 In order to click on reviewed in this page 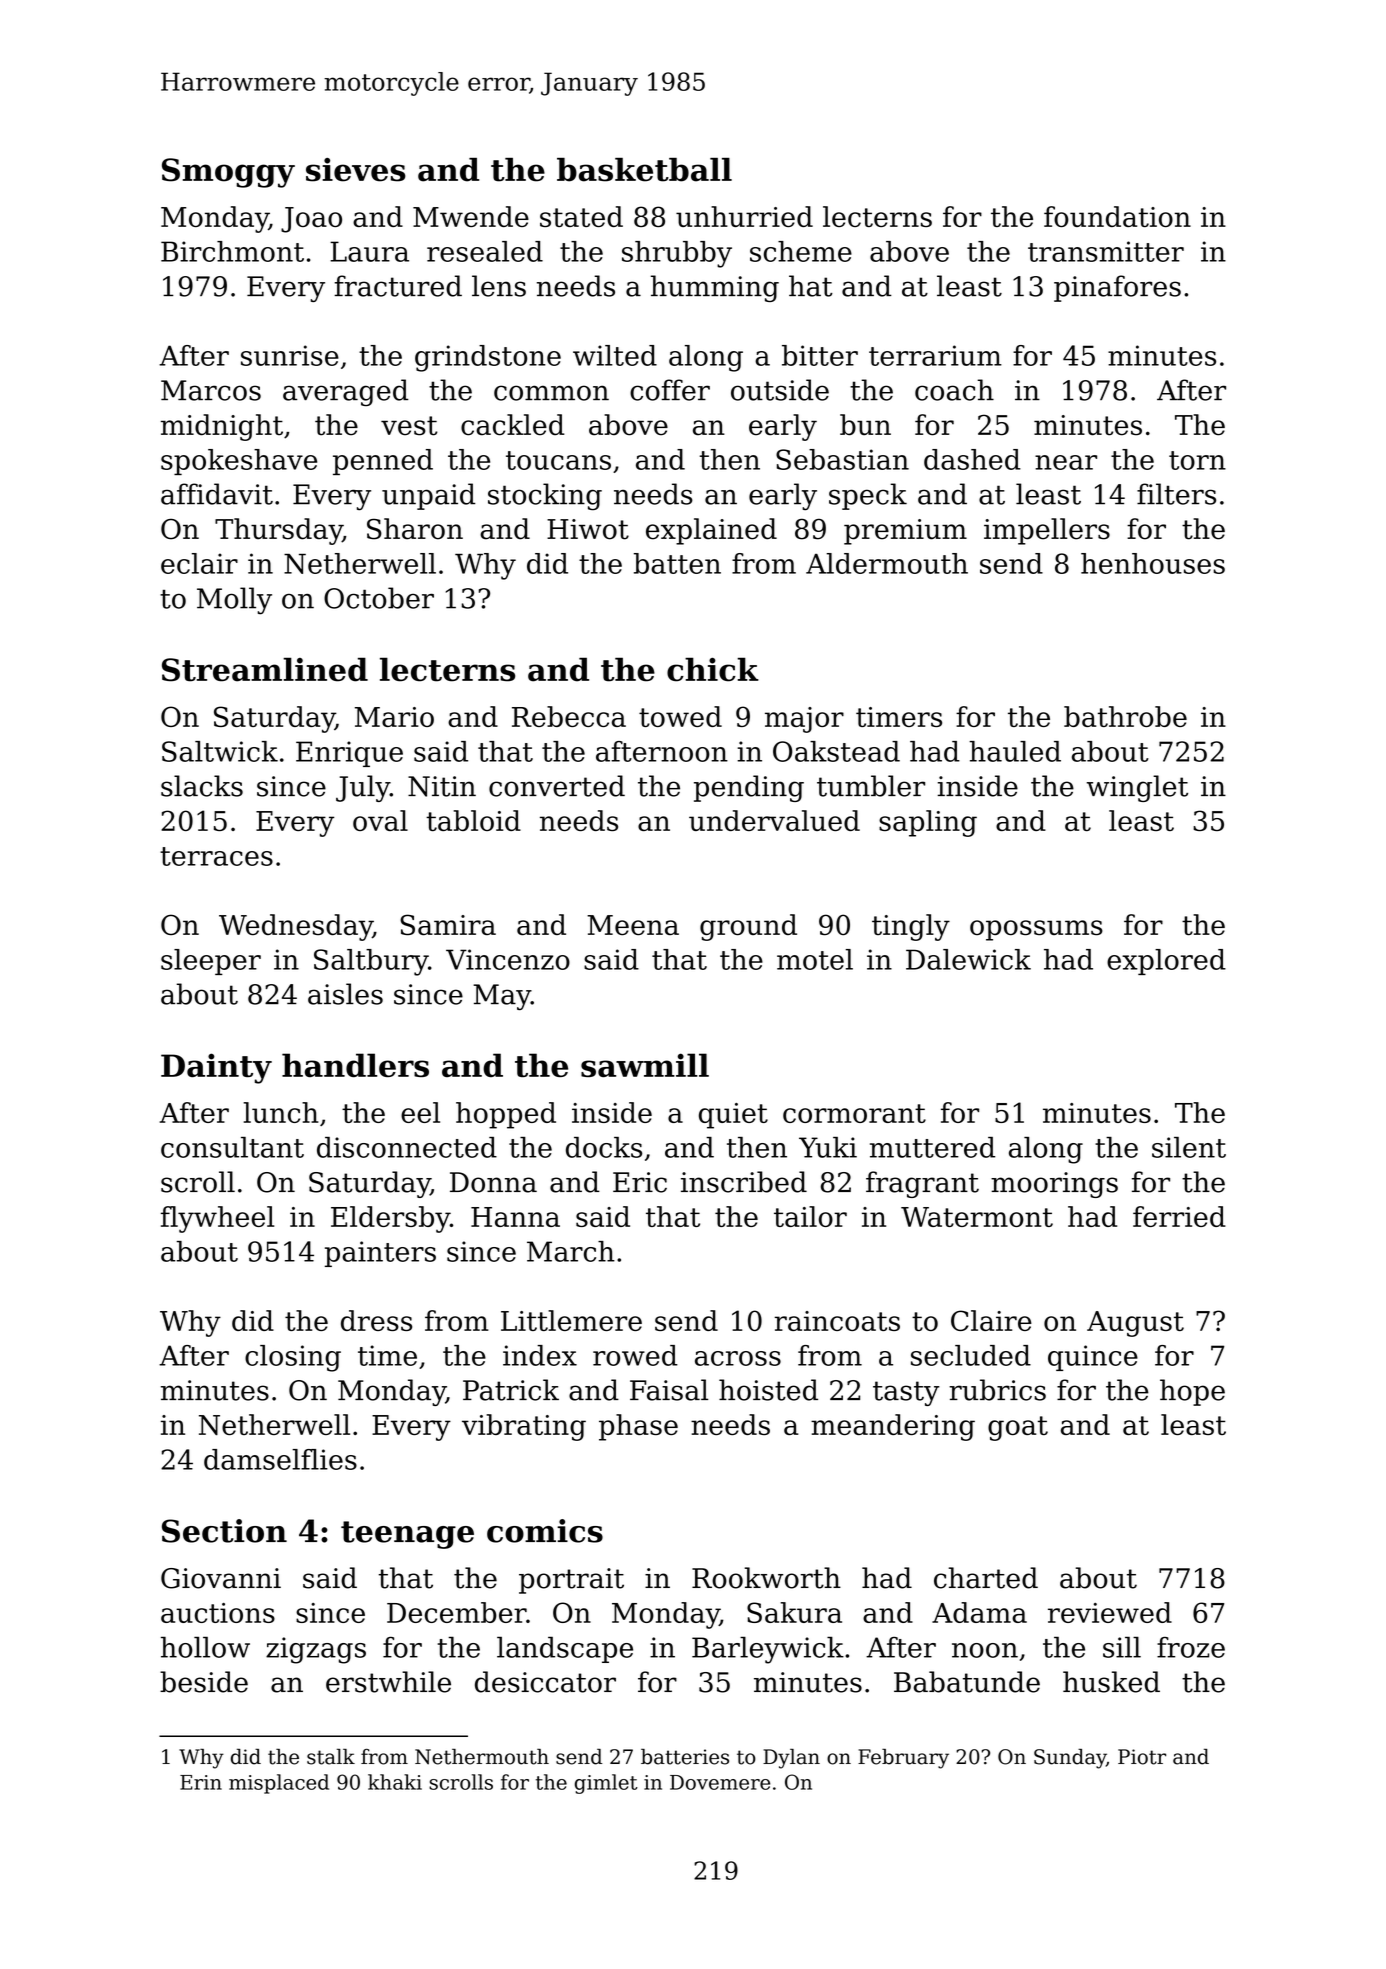, I will do `click(1110, 1612)`.
